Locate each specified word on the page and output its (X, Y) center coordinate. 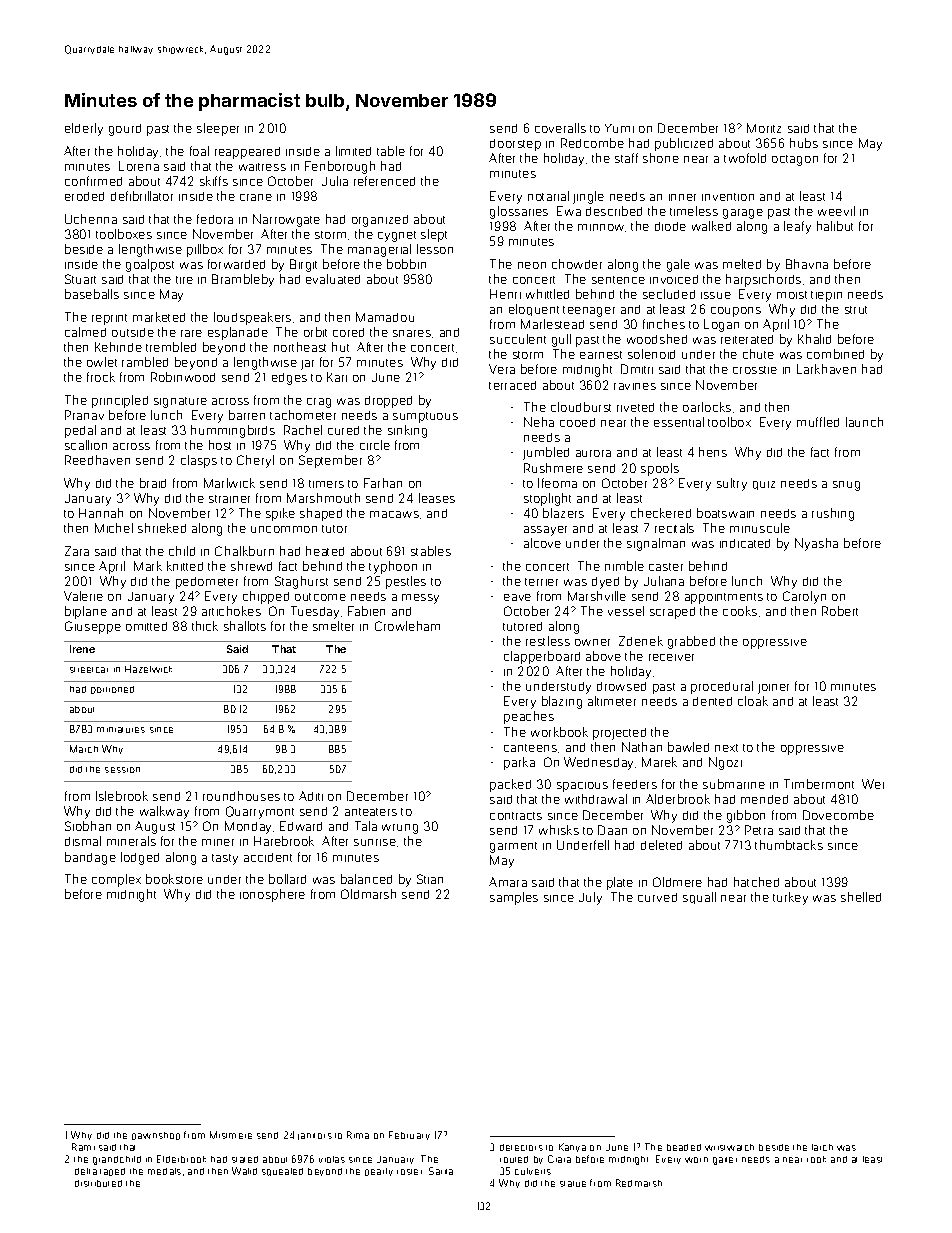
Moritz (764, 128)
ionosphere (272, 895)
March (84, 749)
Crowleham (407, 626)
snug (846, 486)
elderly (84, 129)
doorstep (515, 145)
